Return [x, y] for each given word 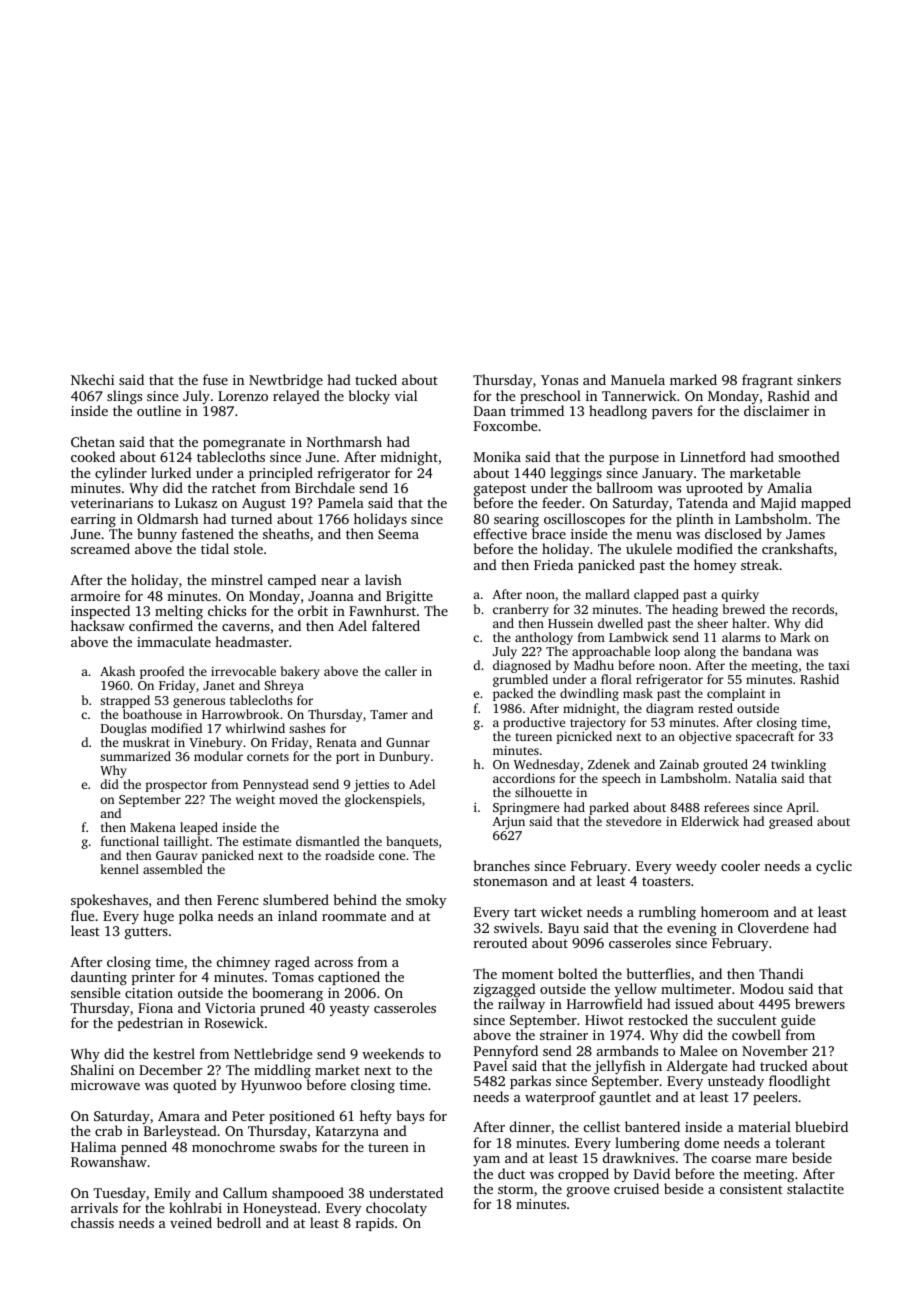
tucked [376, 379]
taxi [839, 665]
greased [791, 822]
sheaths [286, 533]
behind [355, 899]
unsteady [736, 1082]
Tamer [389, 714]
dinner [530, 1126]
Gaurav [176, 855]
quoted [195, 1086]
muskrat [146, 742]
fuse [215, 379]
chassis [92, 1222]
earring [93, 520]
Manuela [638, 379]
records [813, 609]
